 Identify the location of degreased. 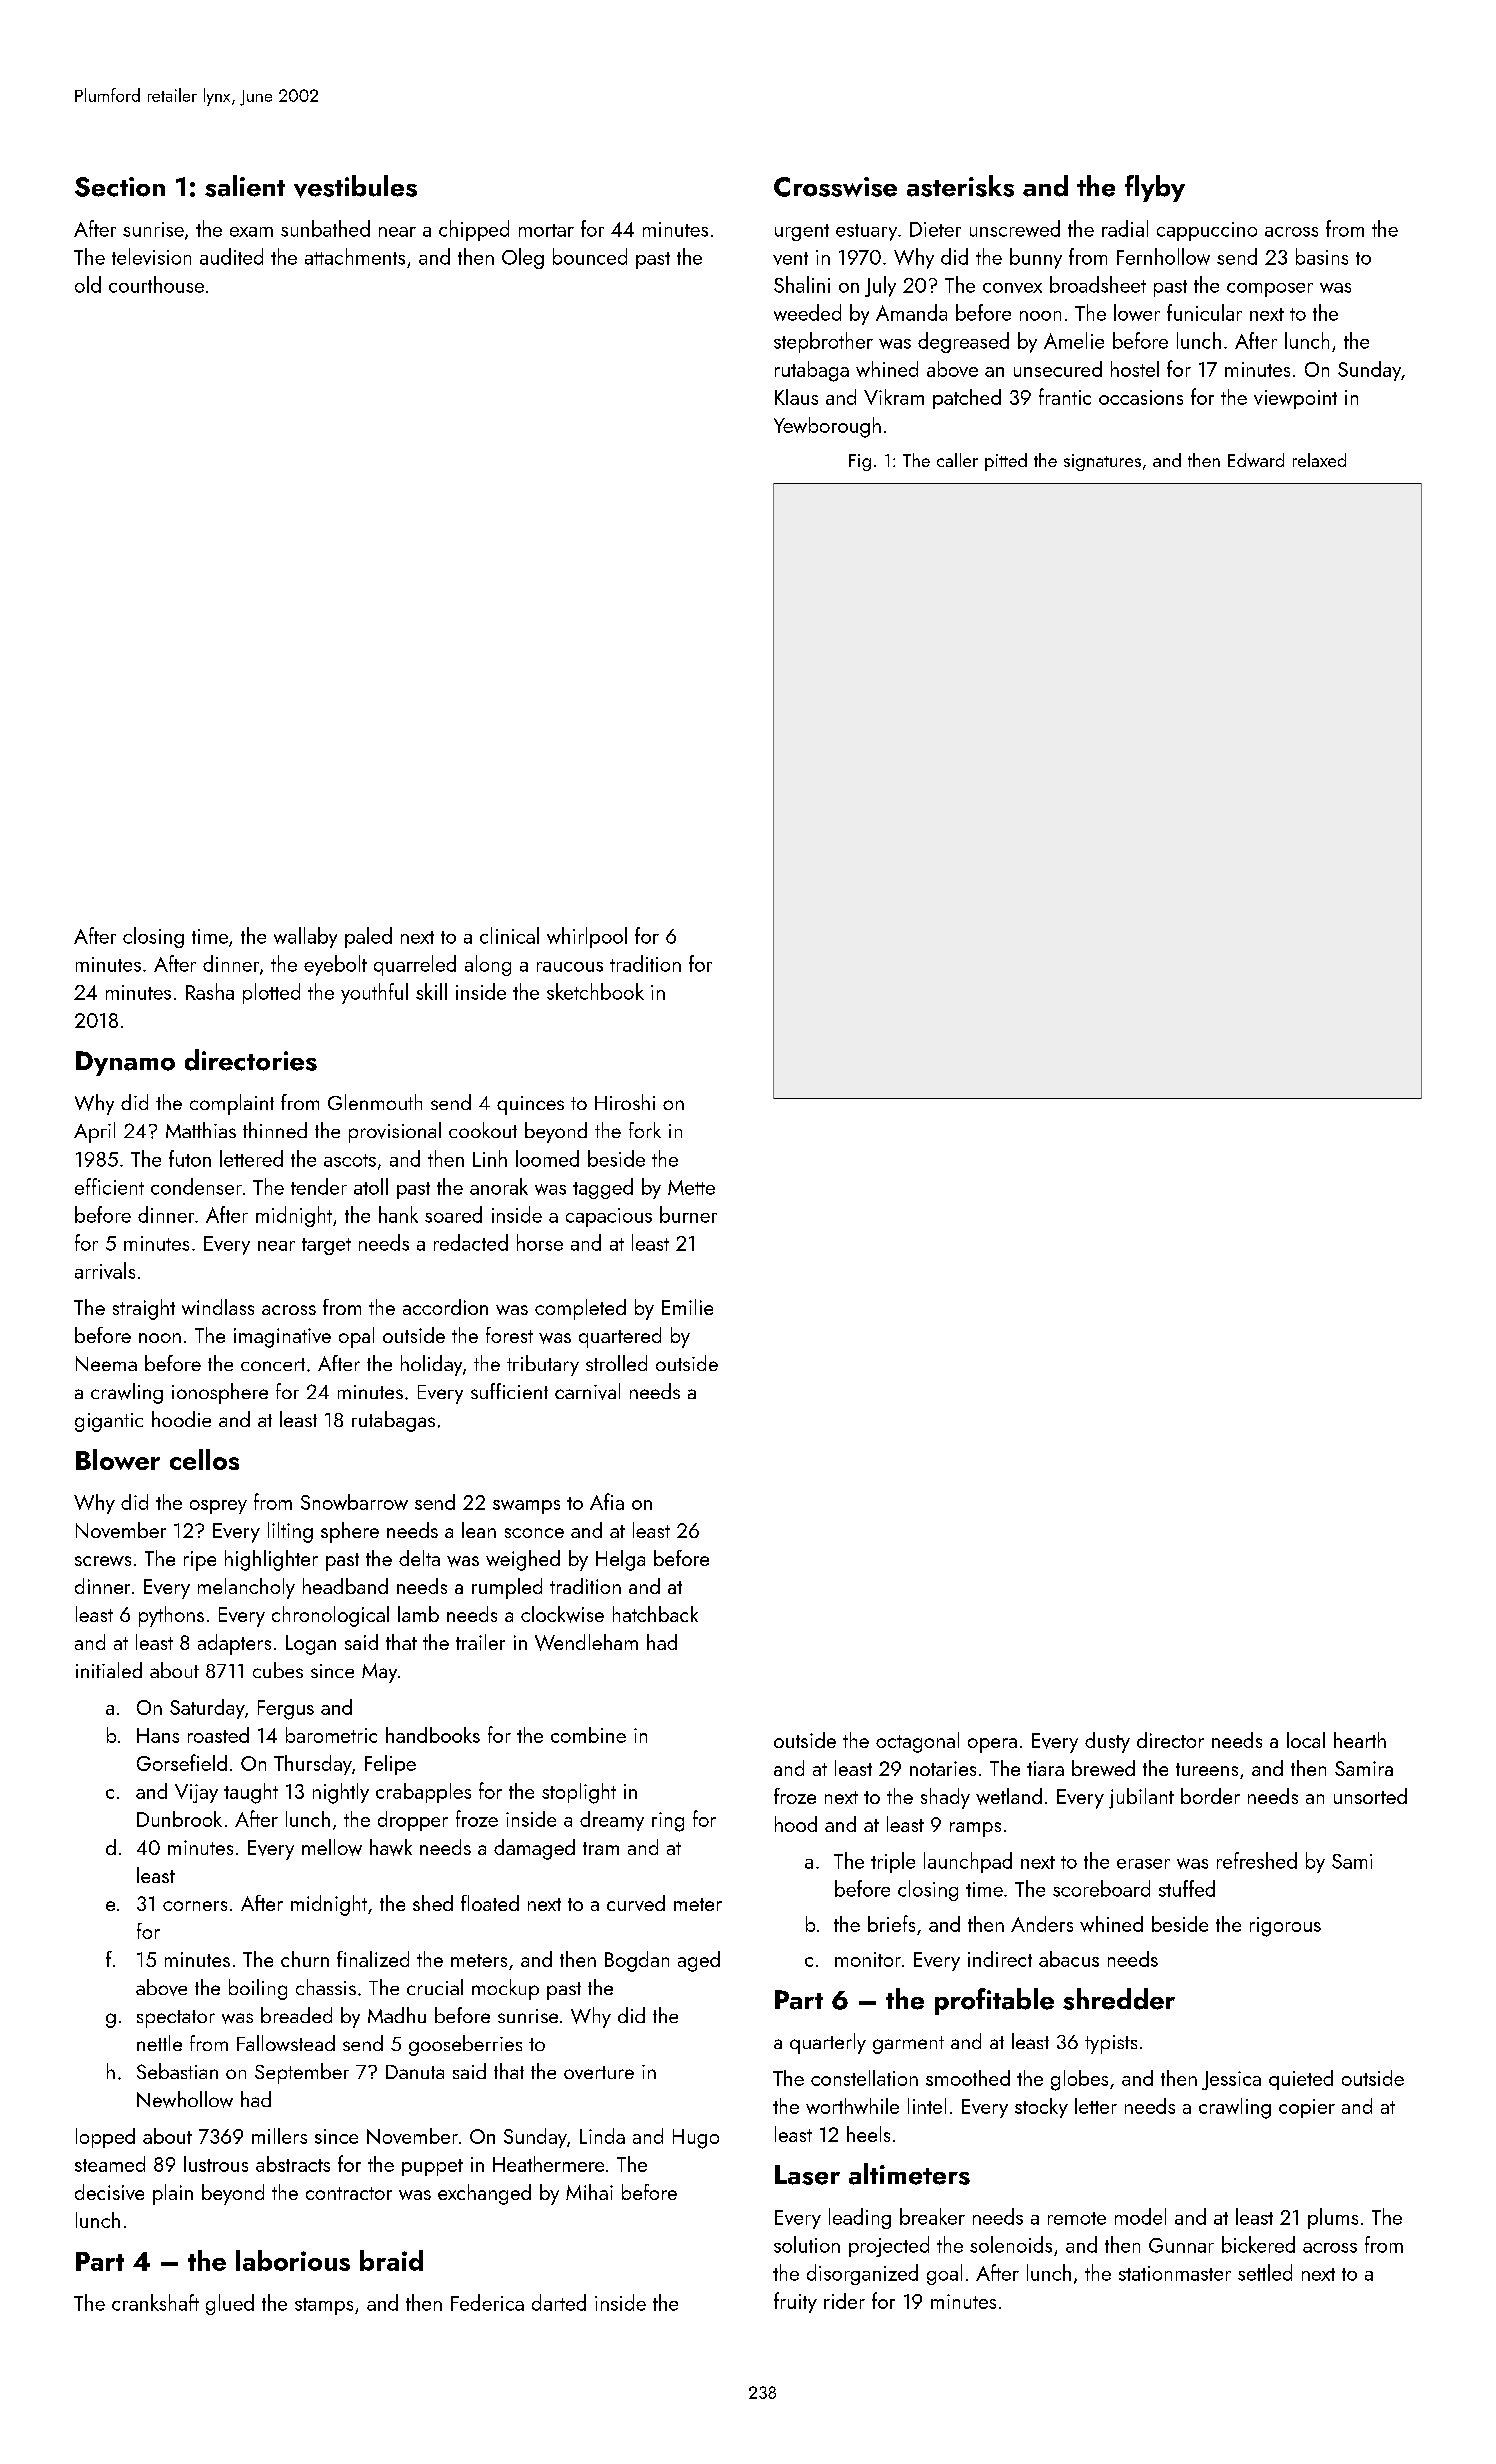
(963, 342).
